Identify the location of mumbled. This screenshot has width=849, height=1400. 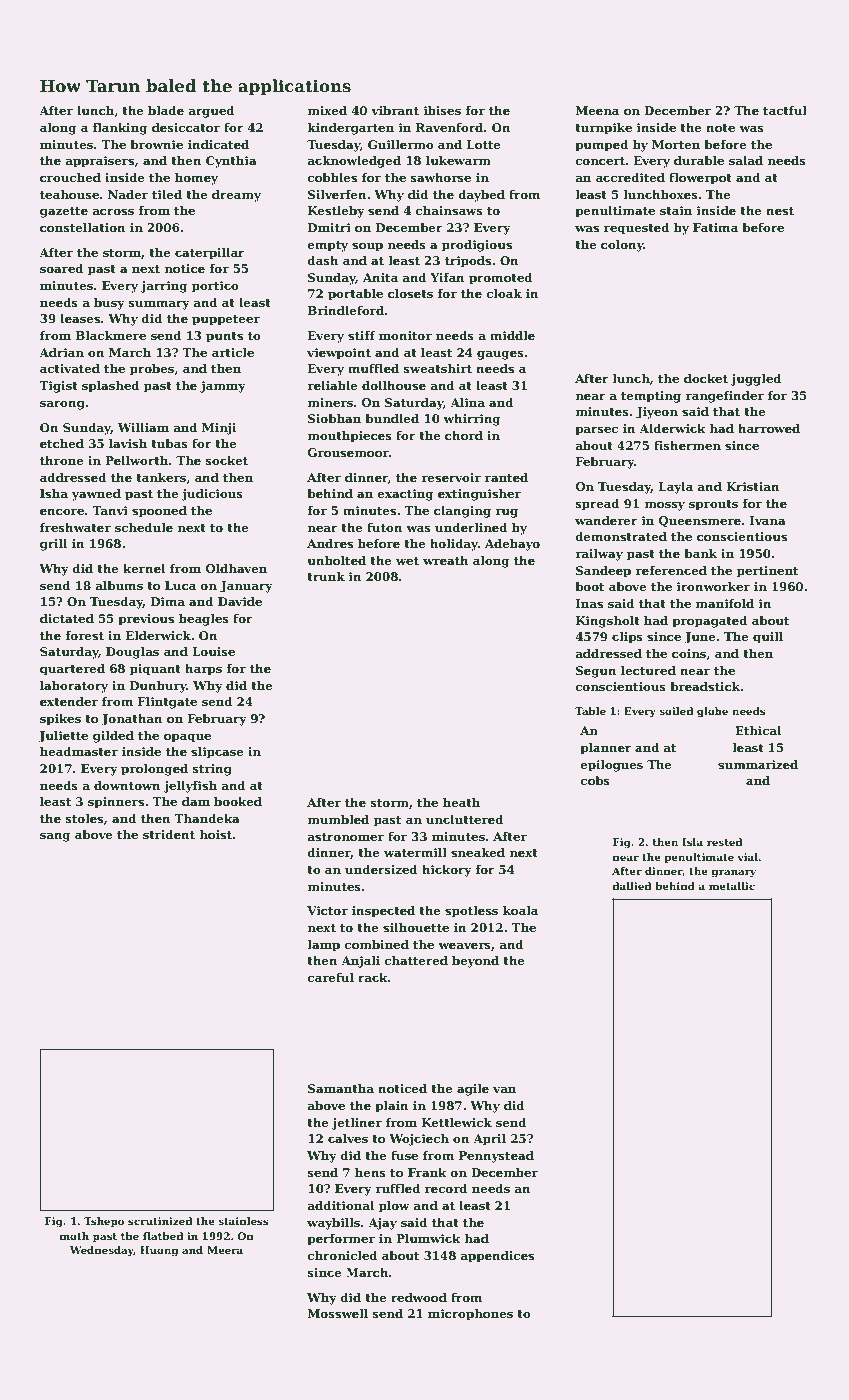
(338, 819).
